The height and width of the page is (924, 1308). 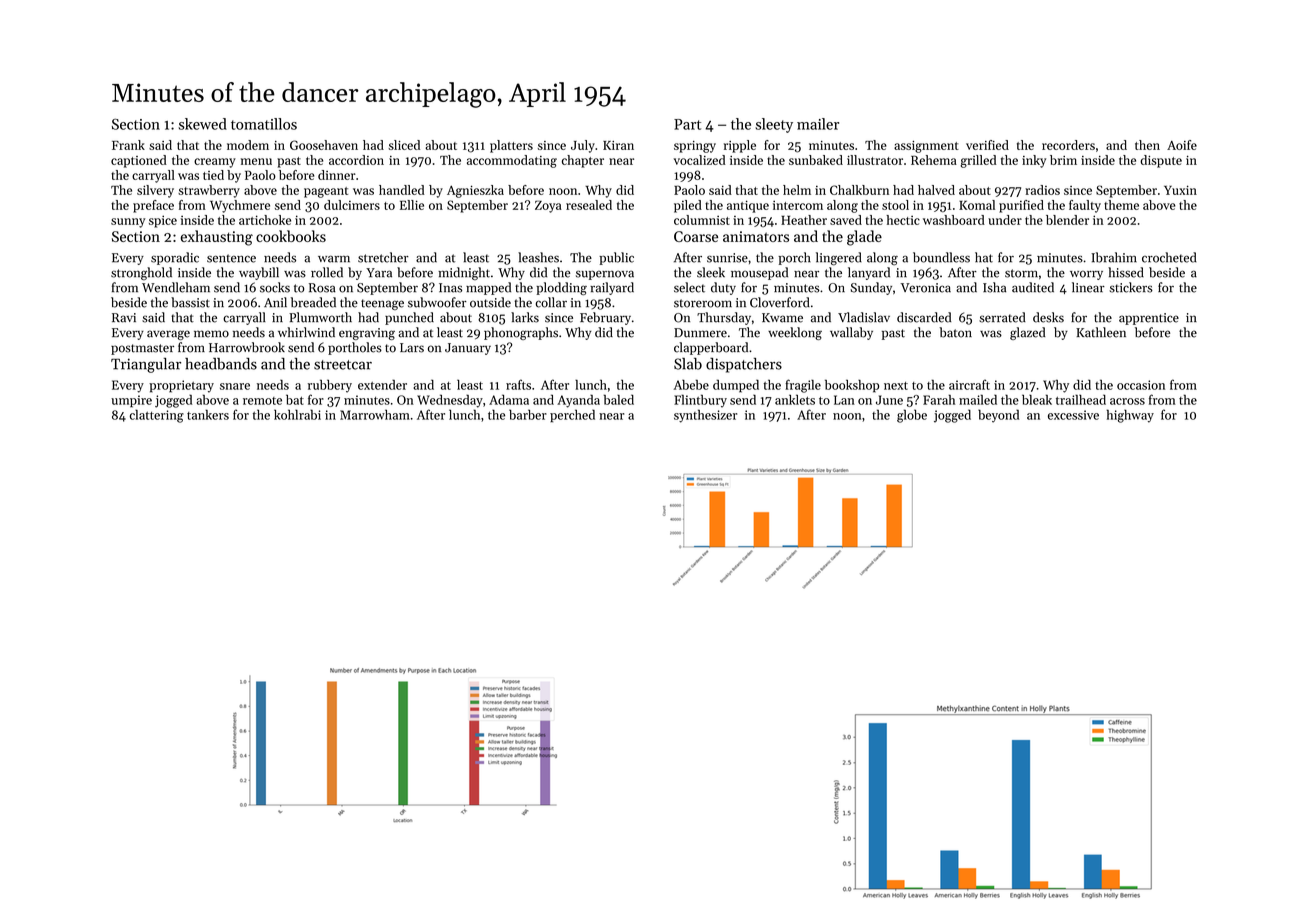 I want to click on ripple, so click(x=740, y=146).
